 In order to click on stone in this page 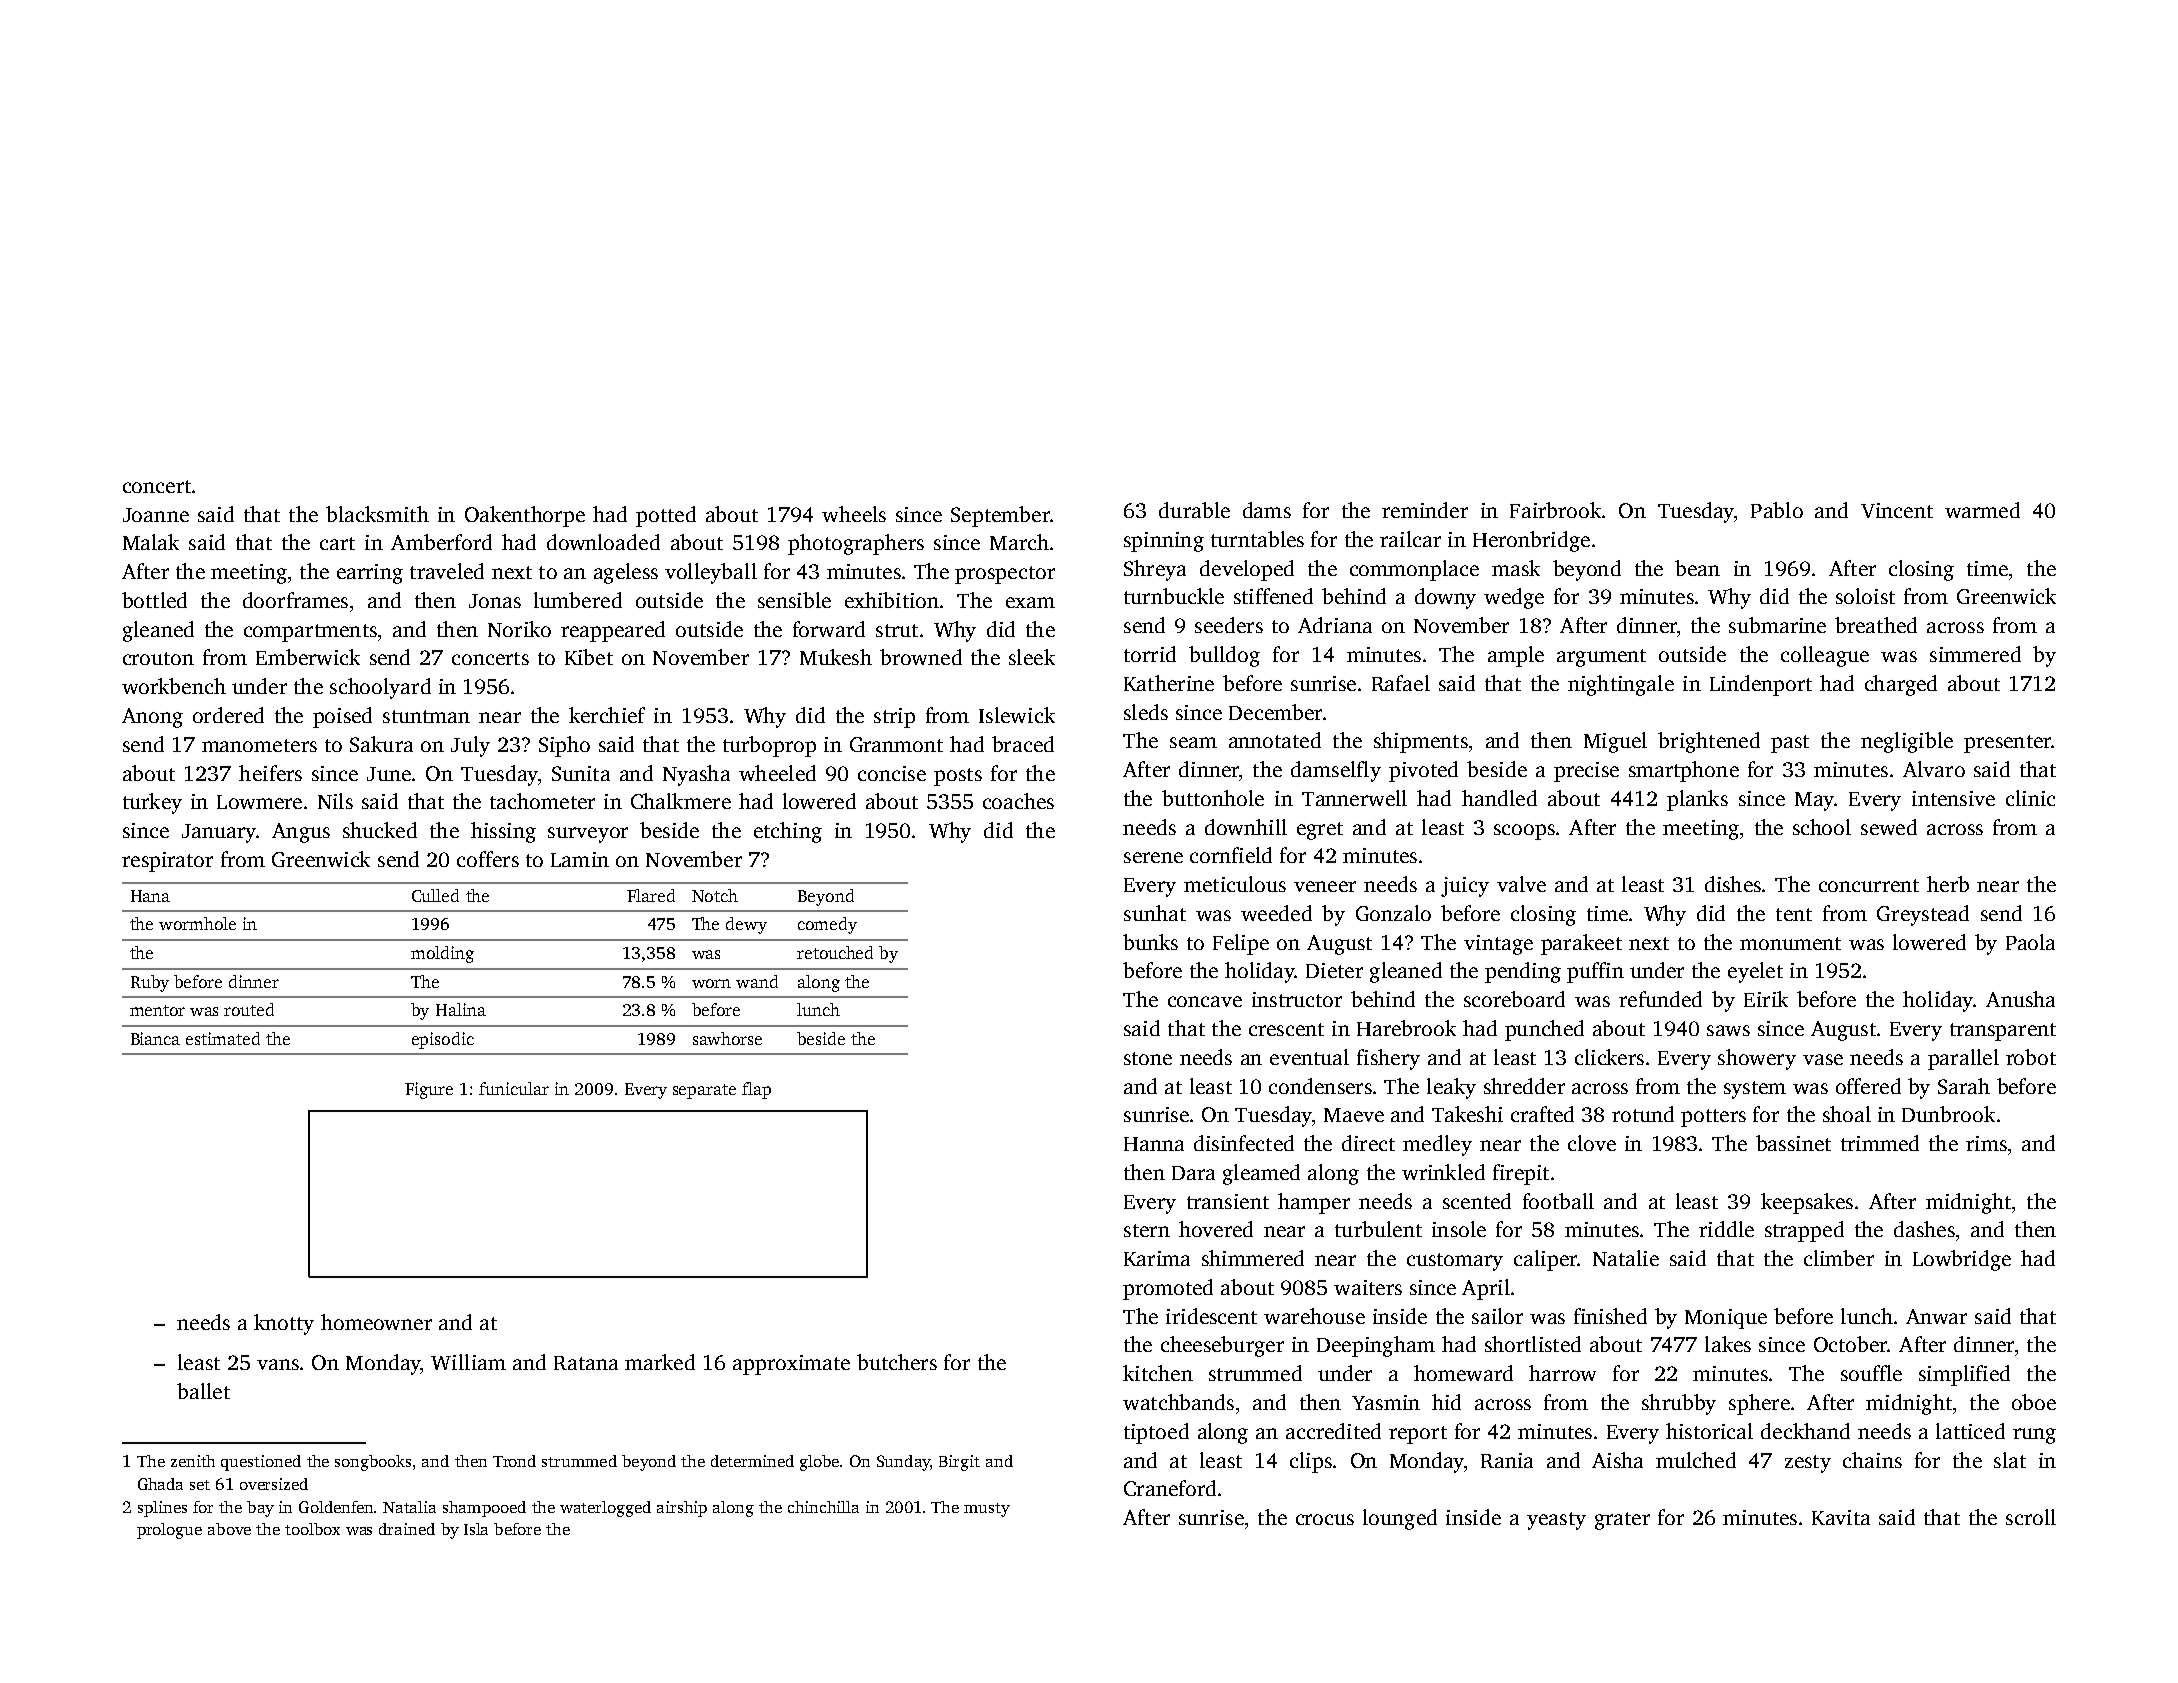, I will do `click(1148, 1058)`.
